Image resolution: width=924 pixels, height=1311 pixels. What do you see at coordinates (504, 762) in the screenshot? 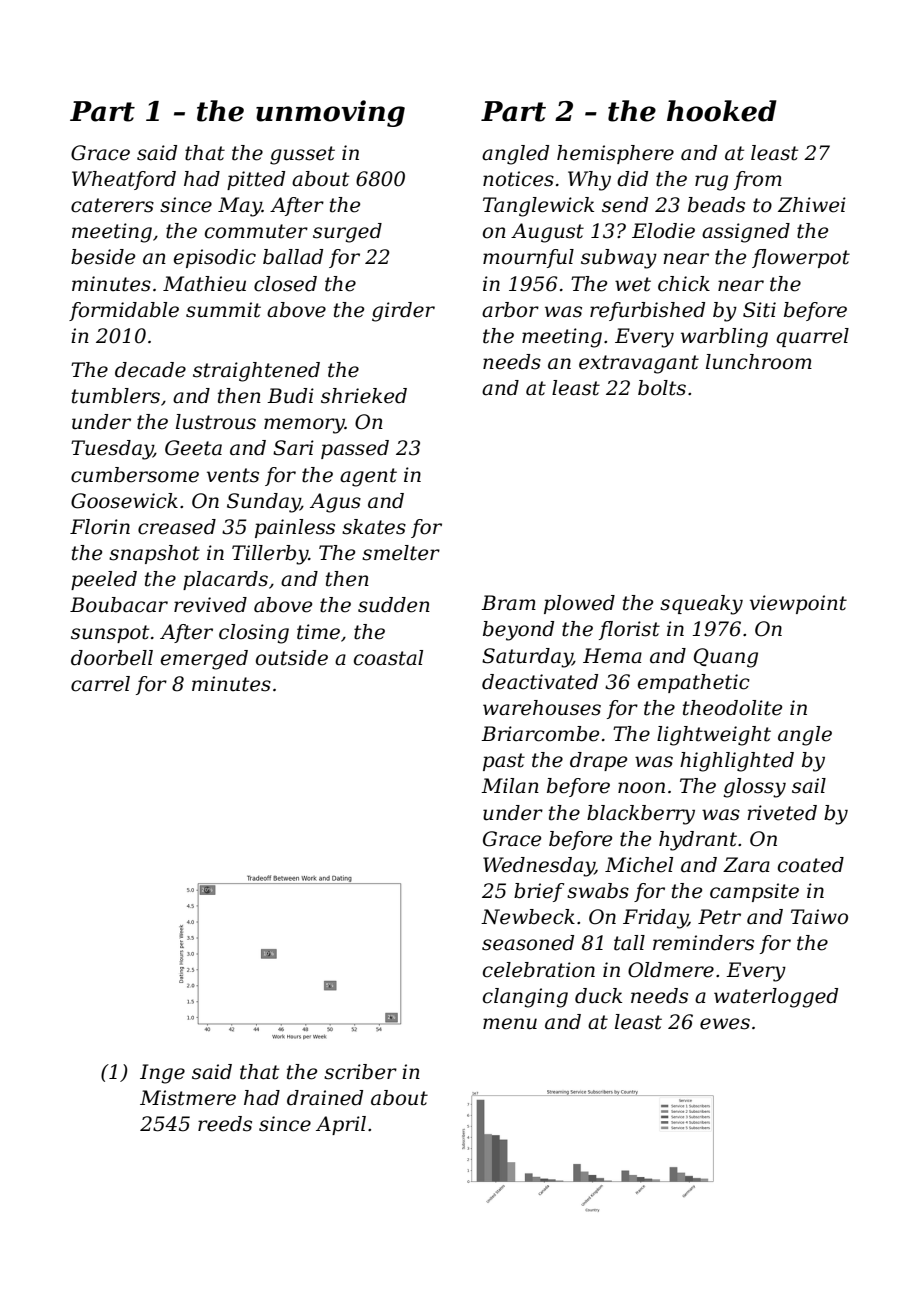
I see `past` at bounding box center [504, 762].
